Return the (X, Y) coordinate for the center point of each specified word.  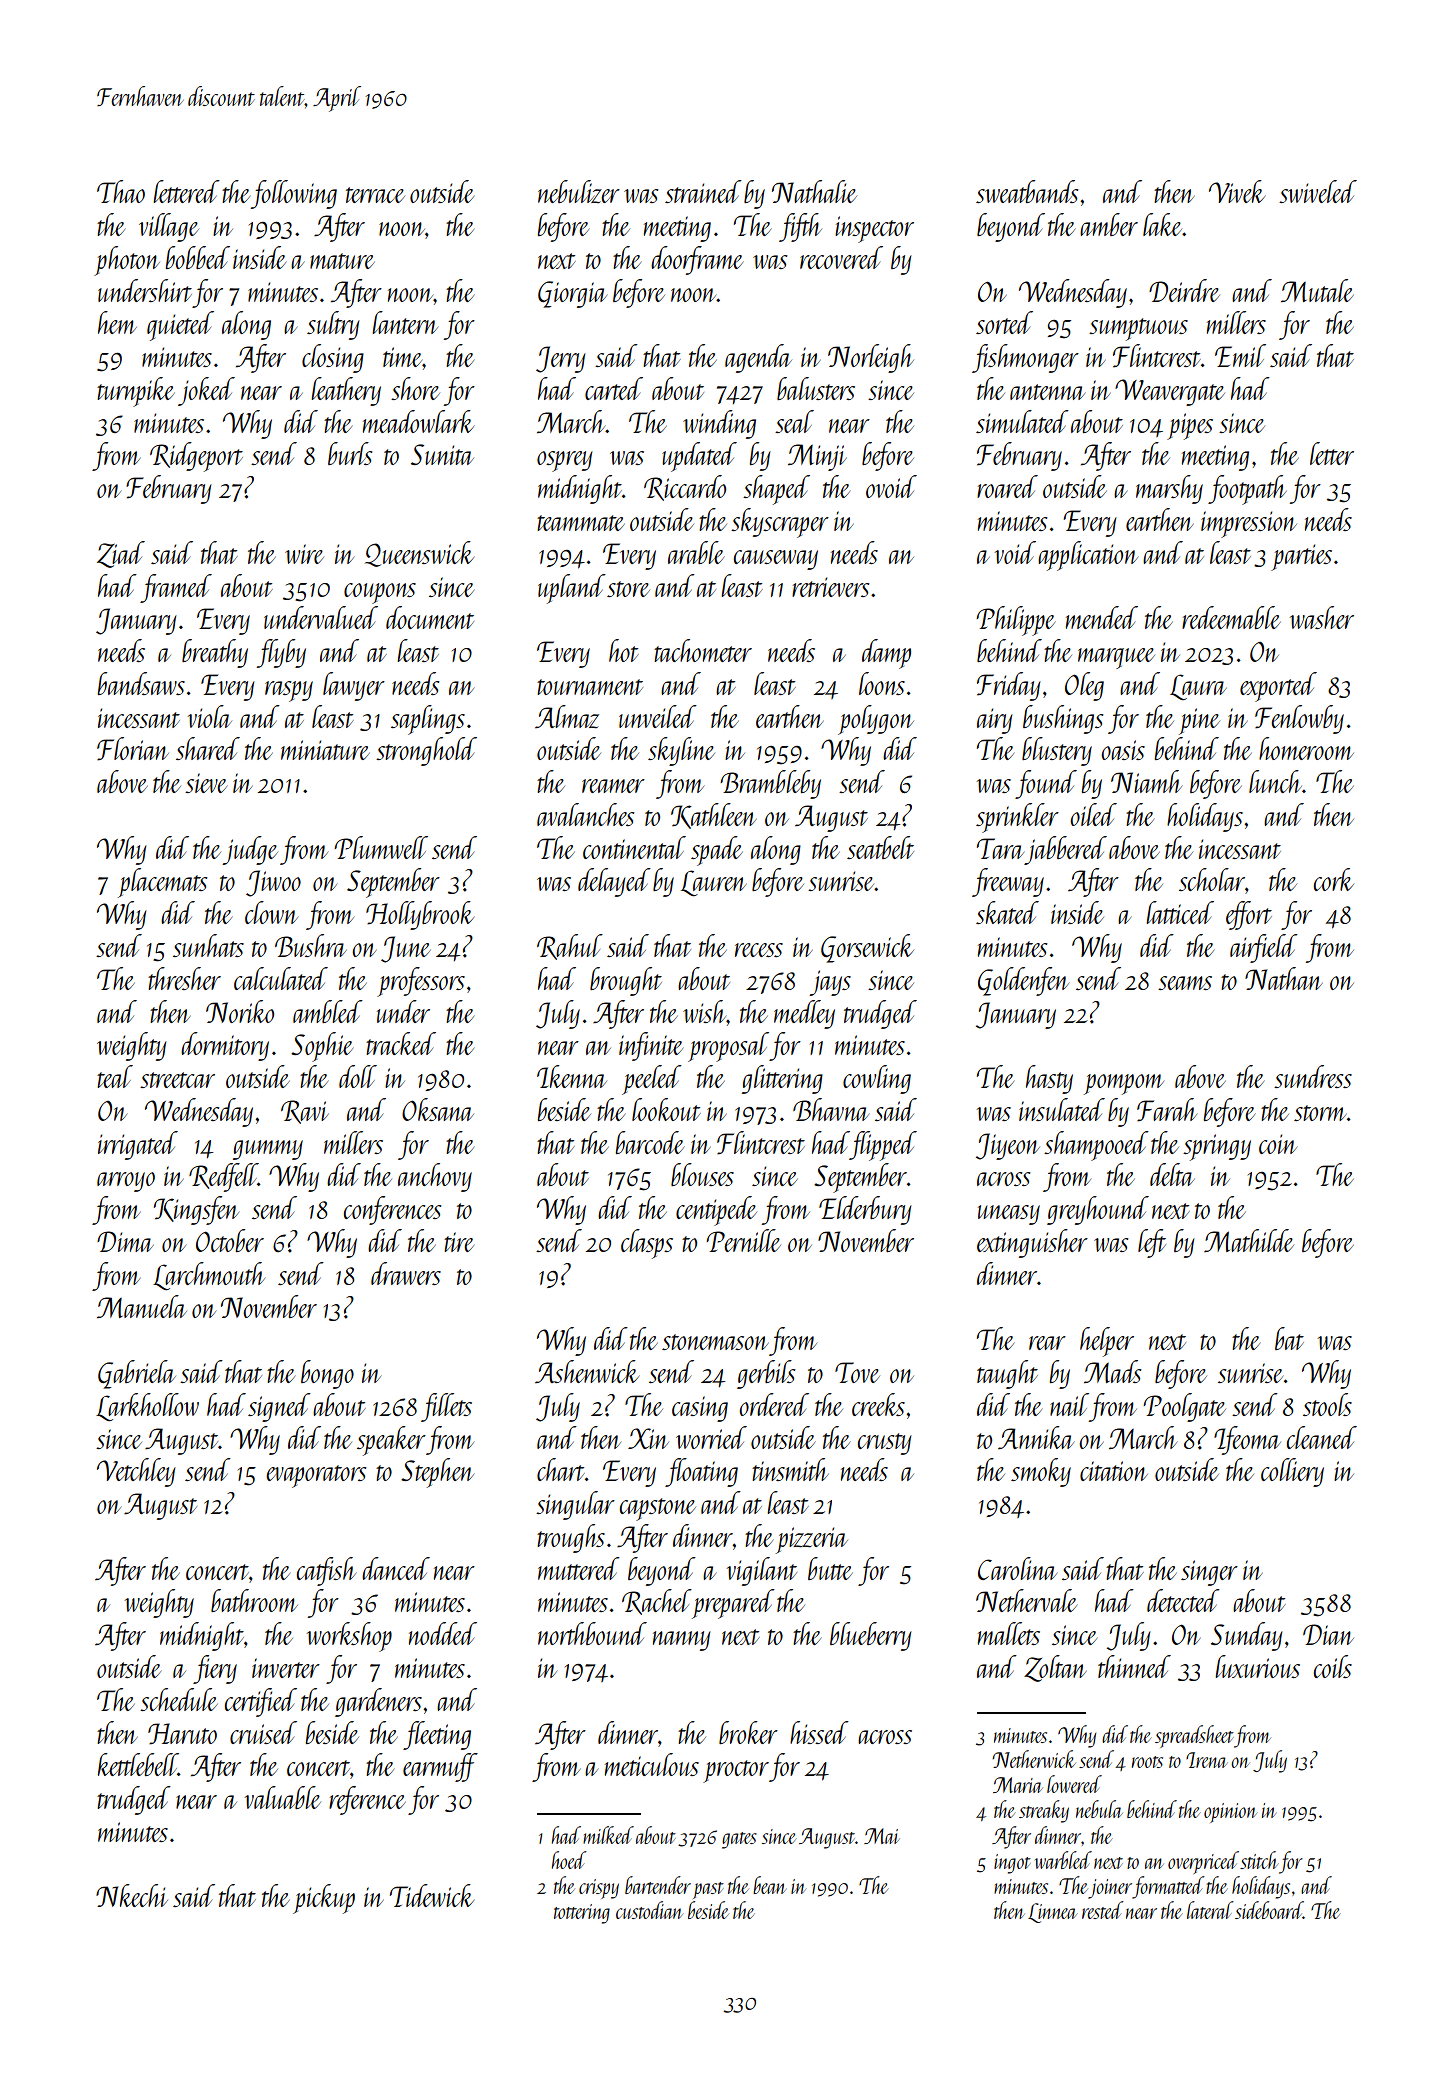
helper (1107, 1342)
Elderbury (865, 1210)
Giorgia (572, 294)
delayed (614, 882)
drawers (406, 1273)
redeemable (1231, 617)
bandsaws (141, 683)
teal (115, 1076)
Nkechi (132, 1895)
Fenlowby (1299, 719)
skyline (681, 751)
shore (415, 388)
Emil (1240, 355)
